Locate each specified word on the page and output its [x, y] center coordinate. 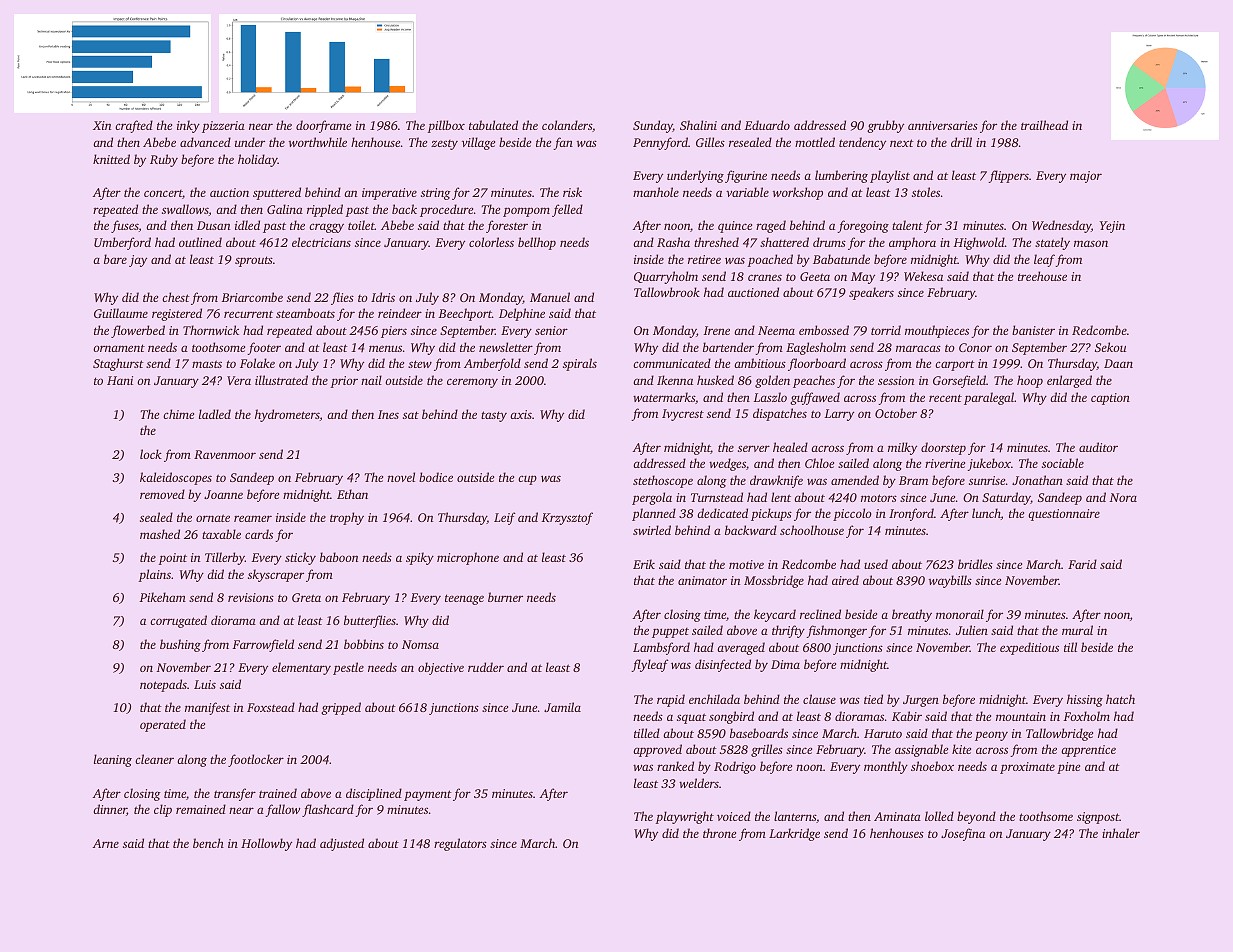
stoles [926, 192]
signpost [1098, 818]
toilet [361, 225]
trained [278, 793]
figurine [746, 176]
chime [178, 414]
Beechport [465, 314]
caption [1110, 399]
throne [719, 833]
